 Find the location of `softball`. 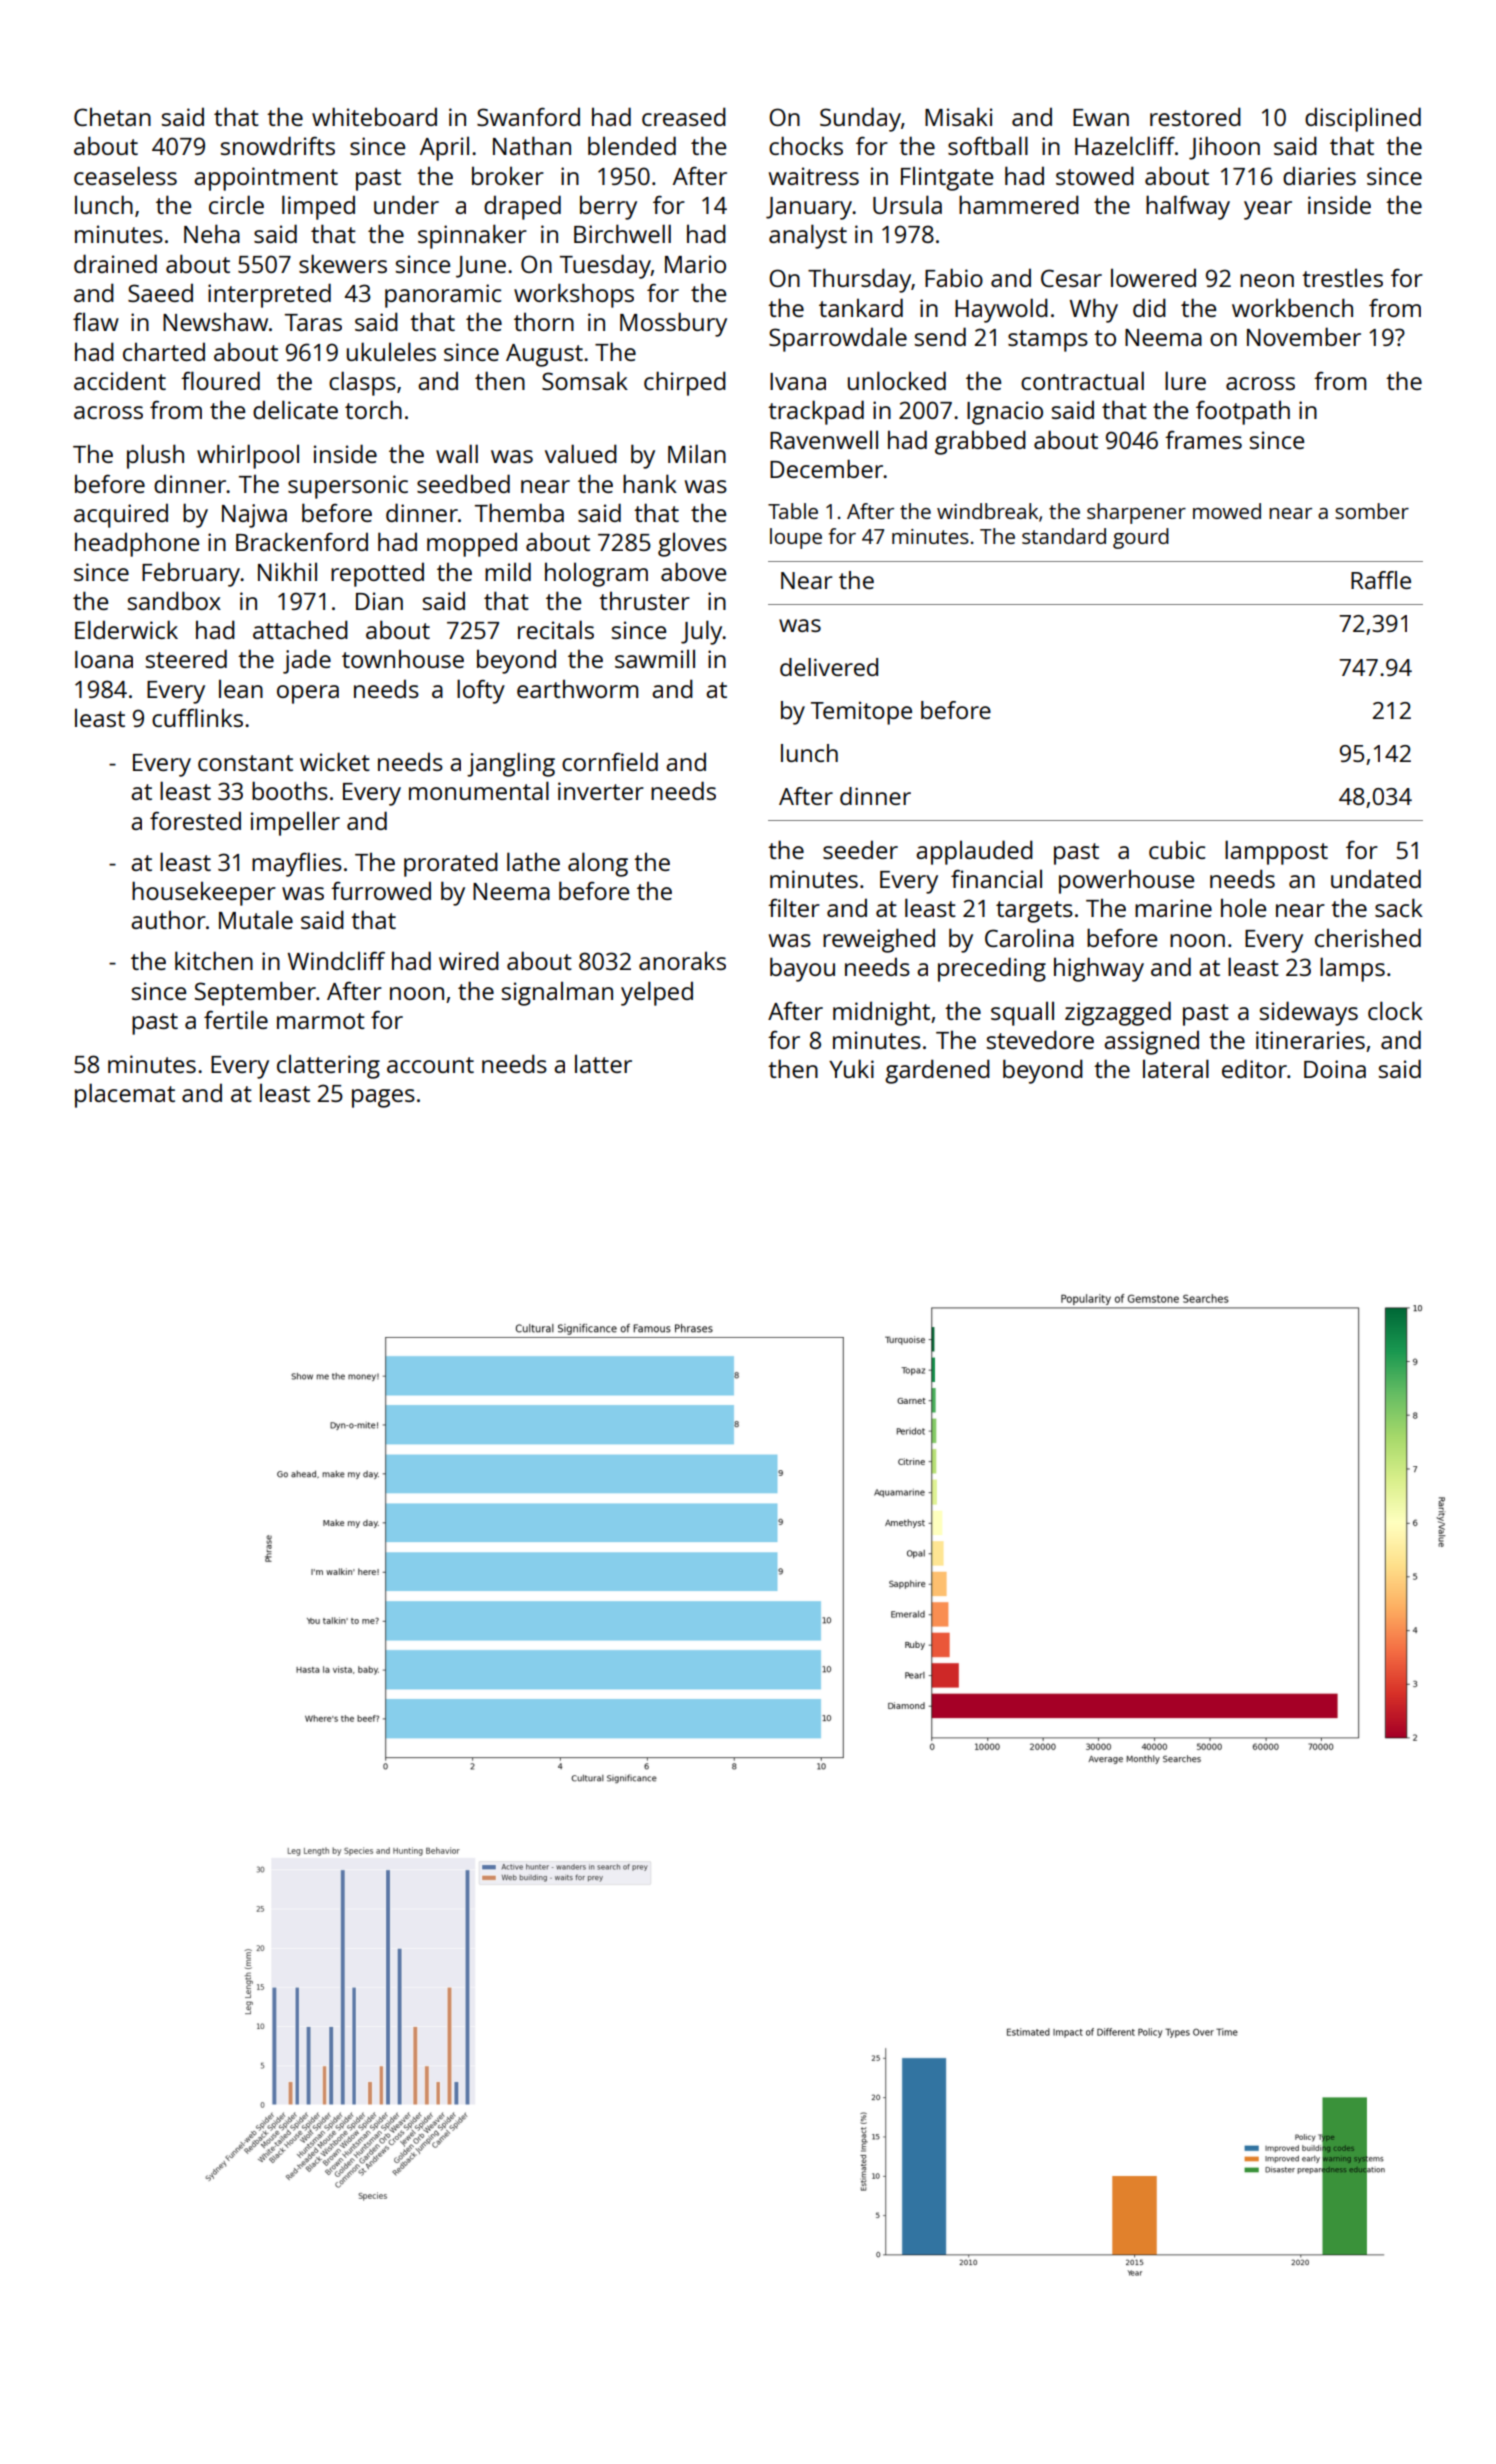

softball is located at coordinates (988, 145).
